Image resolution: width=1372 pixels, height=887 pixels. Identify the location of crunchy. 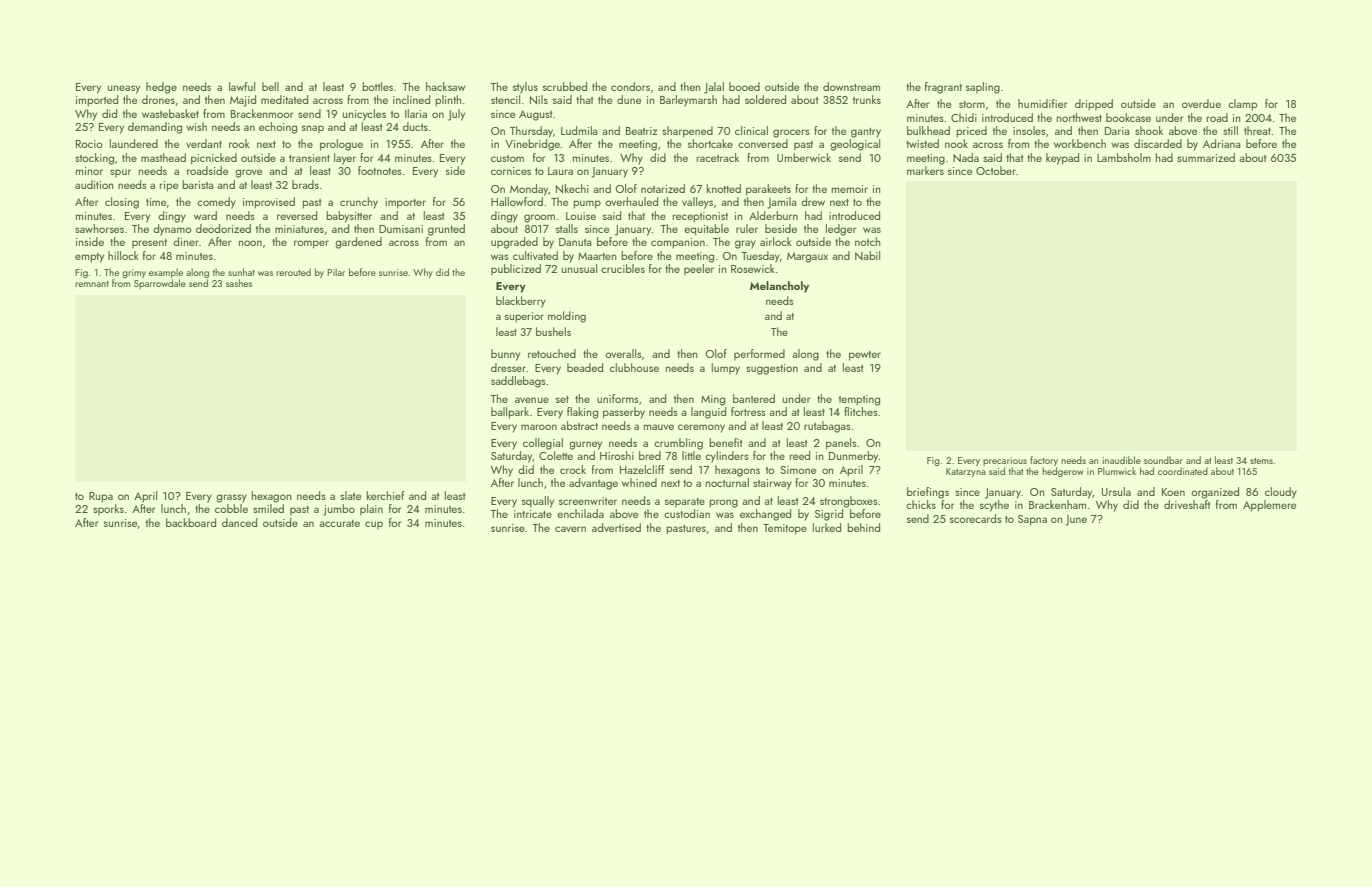
(359, 203).
